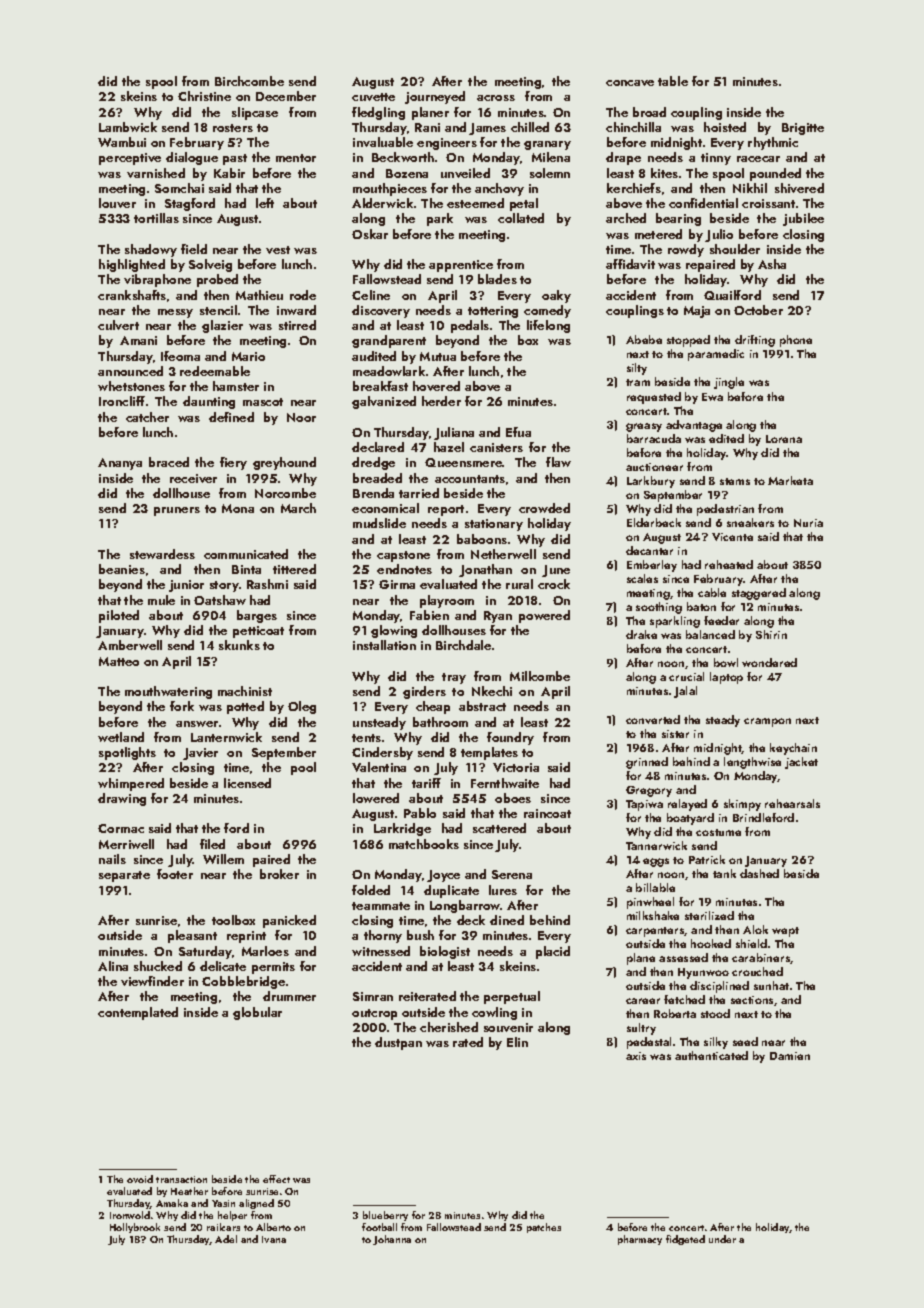 This screenshot has width=924, height=1308. Describe the element at coordinates (122, 569) in the screenshot. I see `beanies` at that location.
